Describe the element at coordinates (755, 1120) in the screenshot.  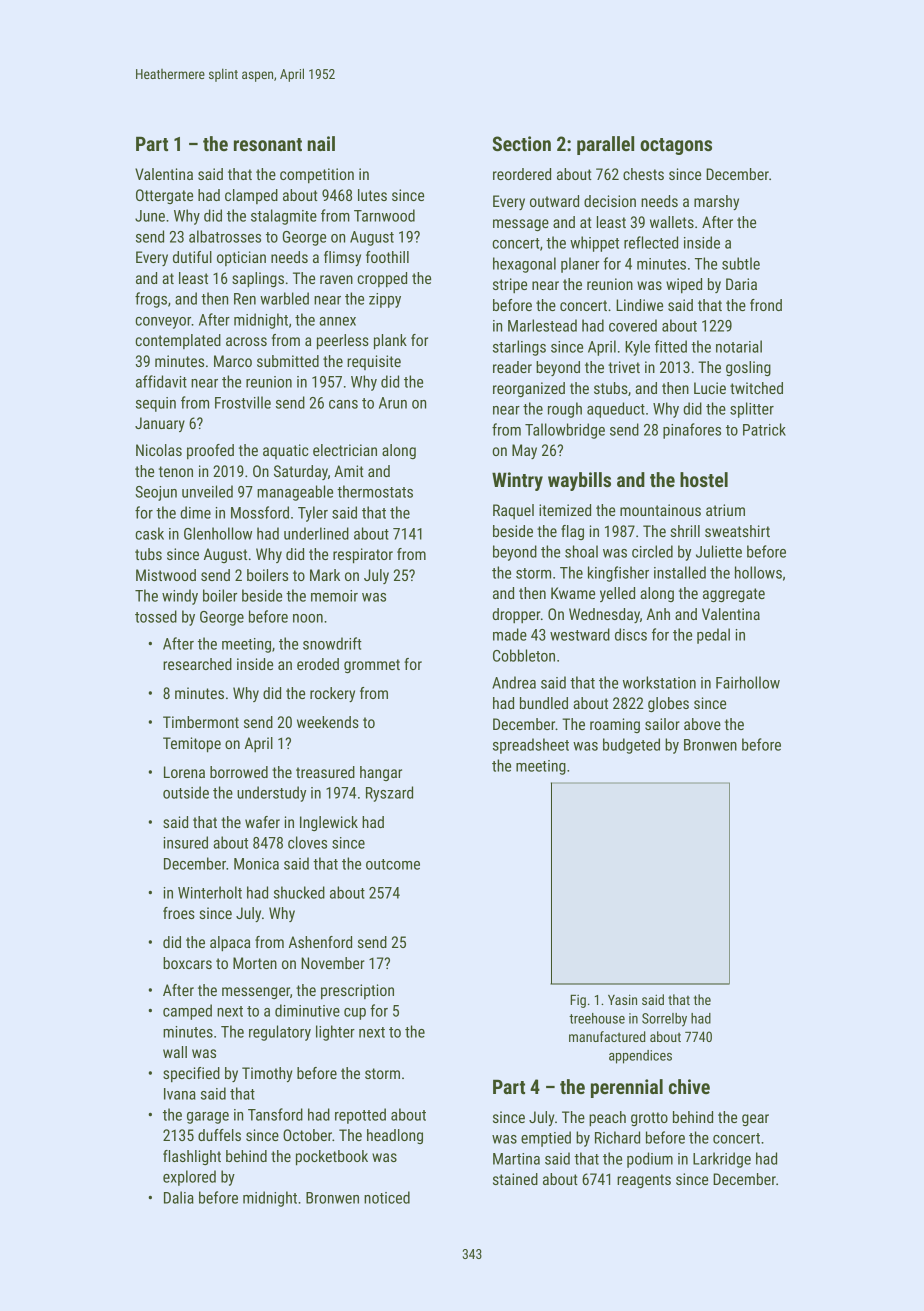
I see `gear` at that location.
